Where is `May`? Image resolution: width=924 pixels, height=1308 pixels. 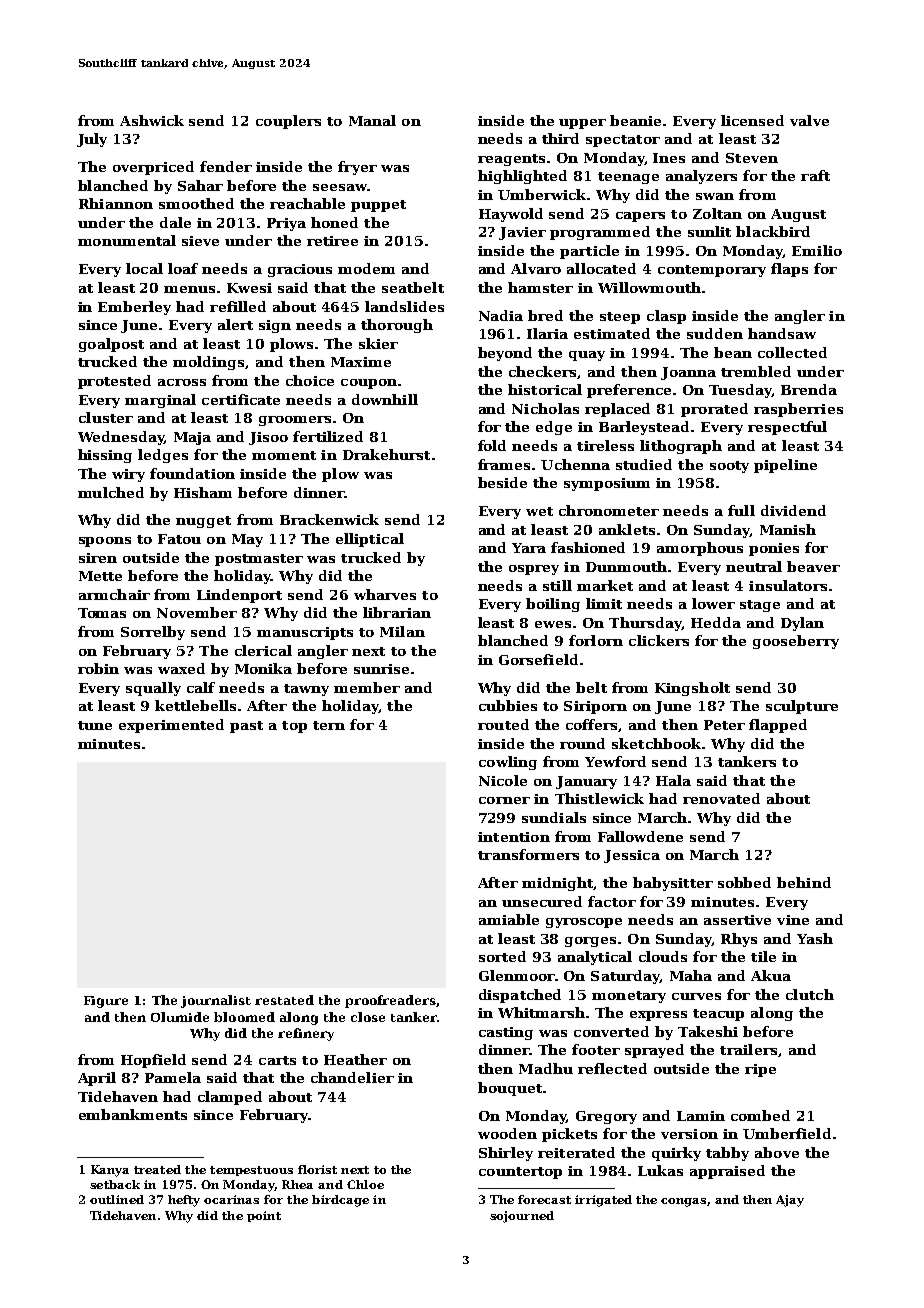
May is located at coordinates (247, 540).
